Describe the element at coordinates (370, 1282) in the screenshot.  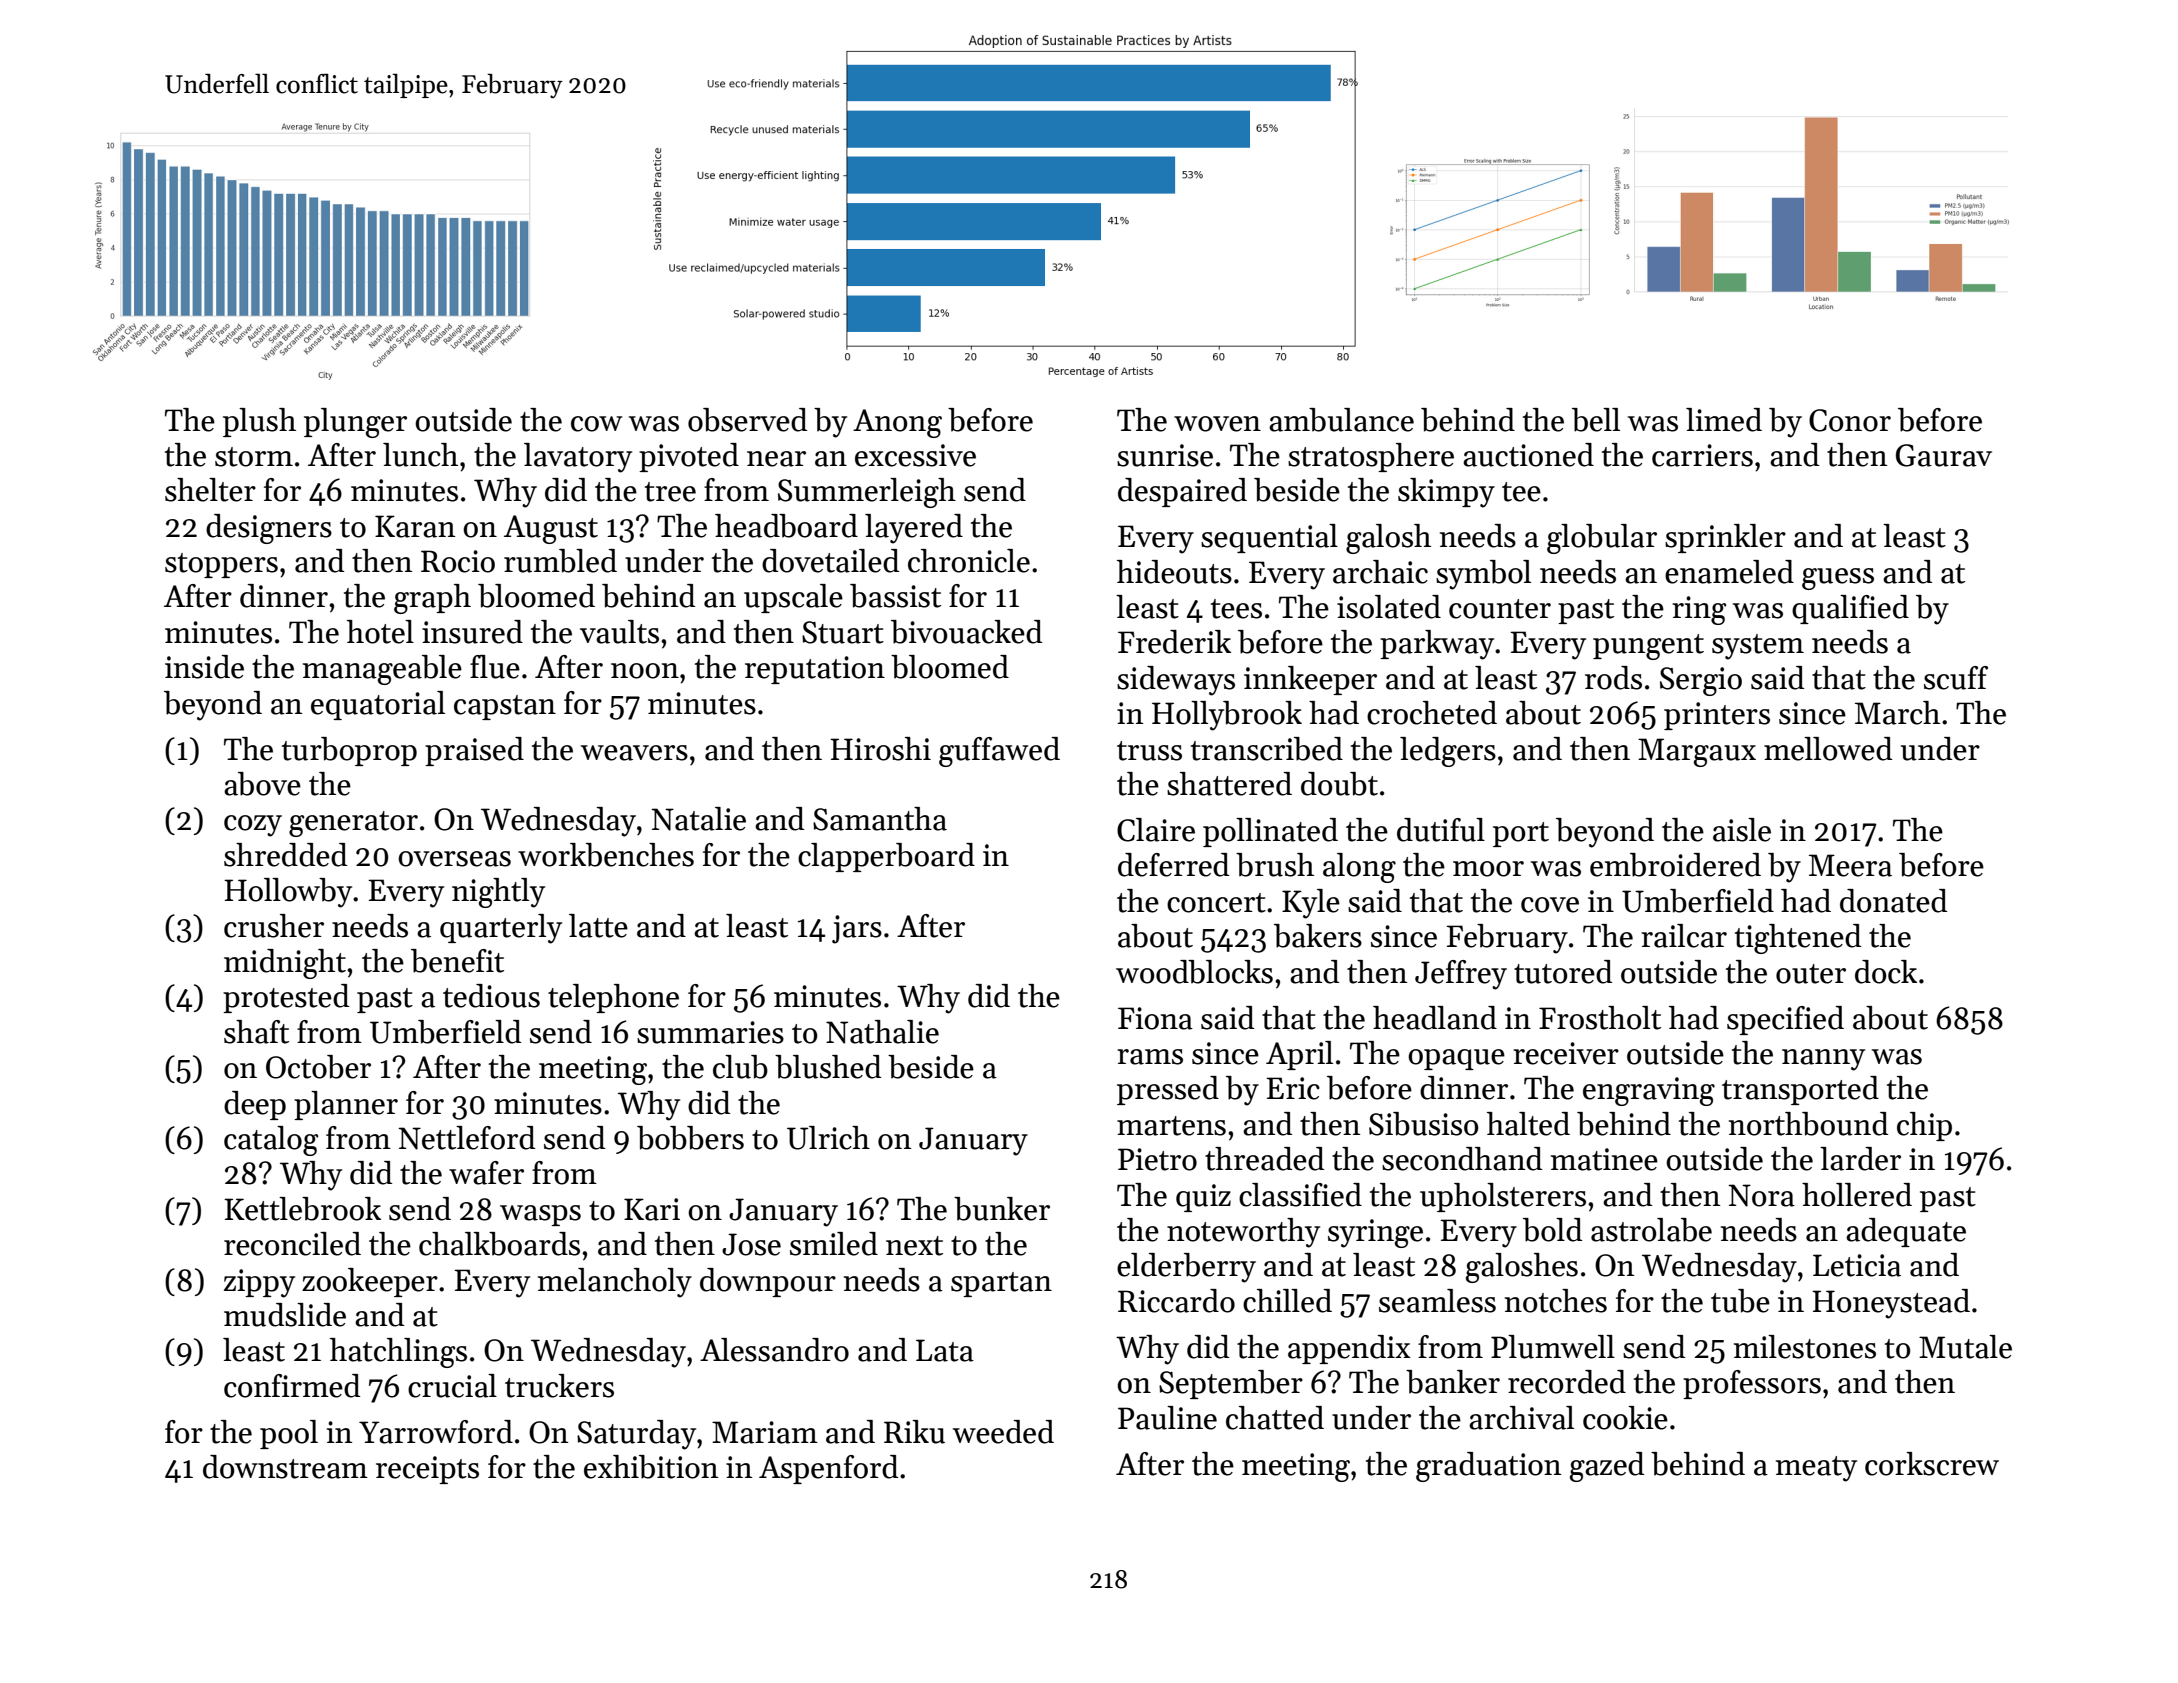
I see `zookeeper` at that location.
